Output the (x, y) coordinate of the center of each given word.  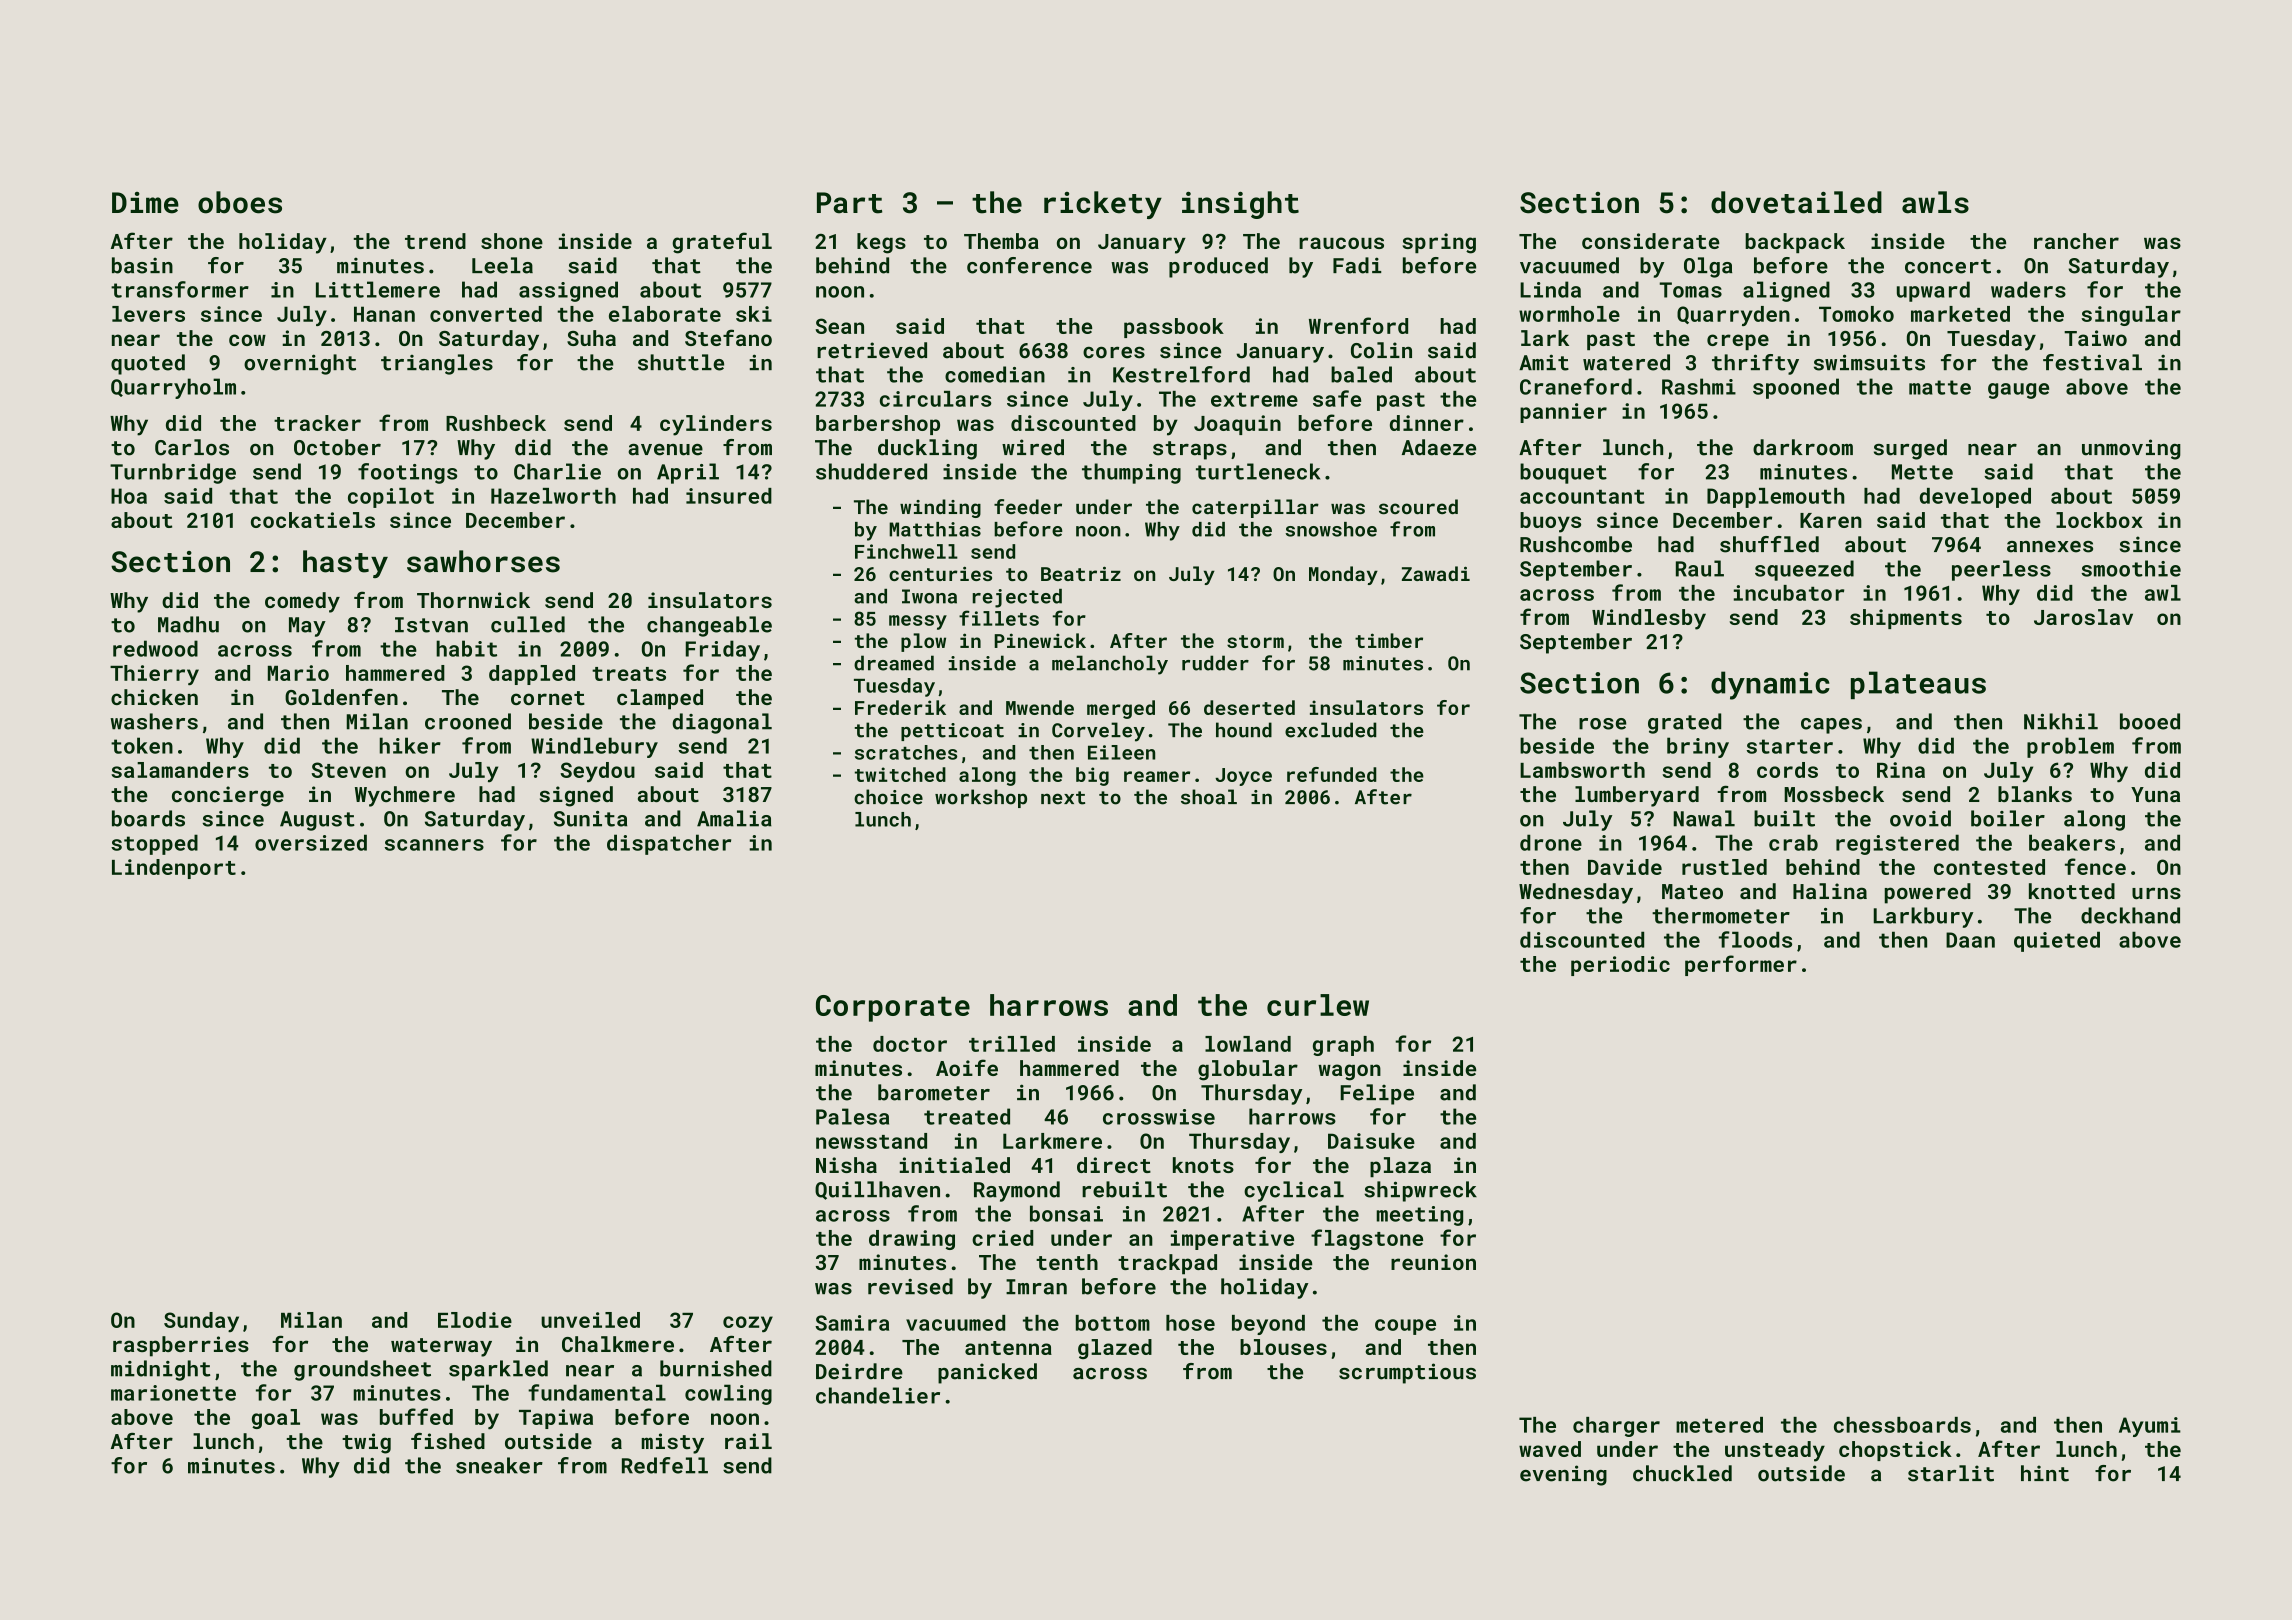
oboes (240, 202)
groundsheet (362, 1370)
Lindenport (174, 869)
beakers (2072, 842)
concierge (228, 796)
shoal (1209, 797)
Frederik (900, 707)
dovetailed (1796, 202)
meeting (1419, 1216)
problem (2070, 747)
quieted (2057, 941)
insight (1240, 205)
